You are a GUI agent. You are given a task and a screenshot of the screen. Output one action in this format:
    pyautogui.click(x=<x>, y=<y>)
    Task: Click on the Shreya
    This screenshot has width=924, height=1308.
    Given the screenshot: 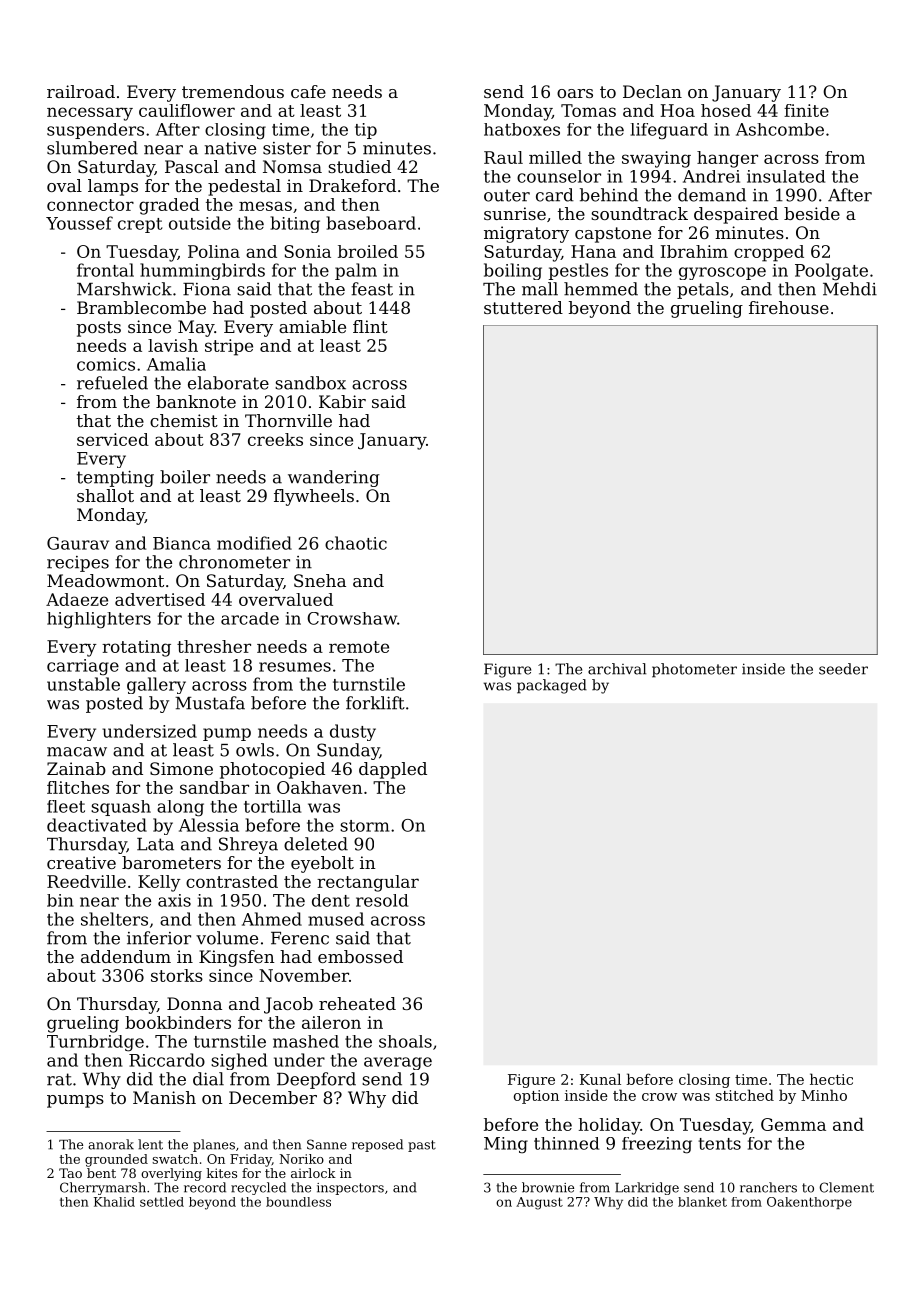 What is the action you would take?
    pyautogui.click(x=248, y=845)
